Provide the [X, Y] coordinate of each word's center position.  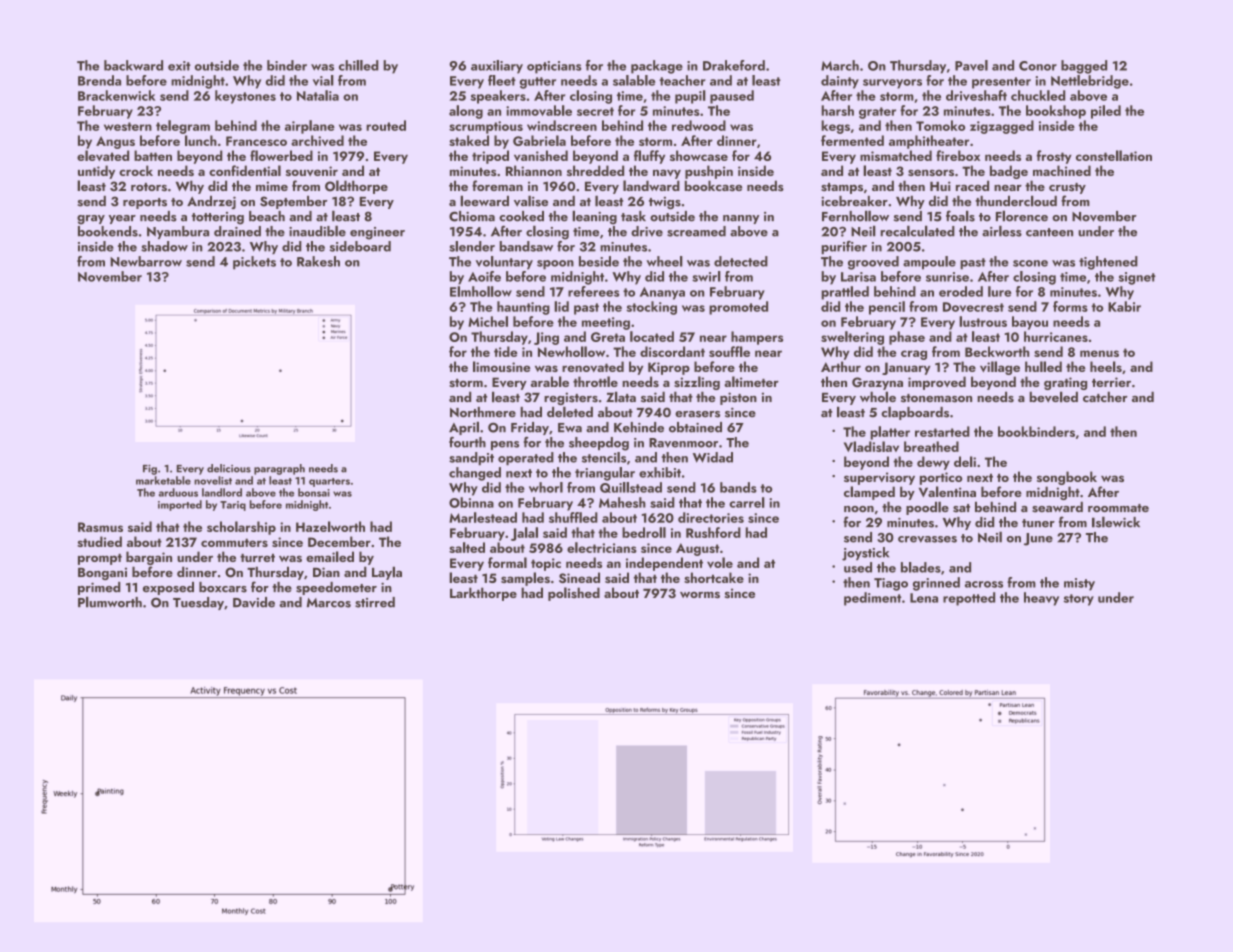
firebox [958, 155]
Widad [713, 457]
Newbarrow [146, 261]
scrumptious [486, 127]
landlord [222, 492]
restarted [942, 431]
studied [99, 541]
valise [531, 201]
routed [386, 125]
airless [1002, 231]
